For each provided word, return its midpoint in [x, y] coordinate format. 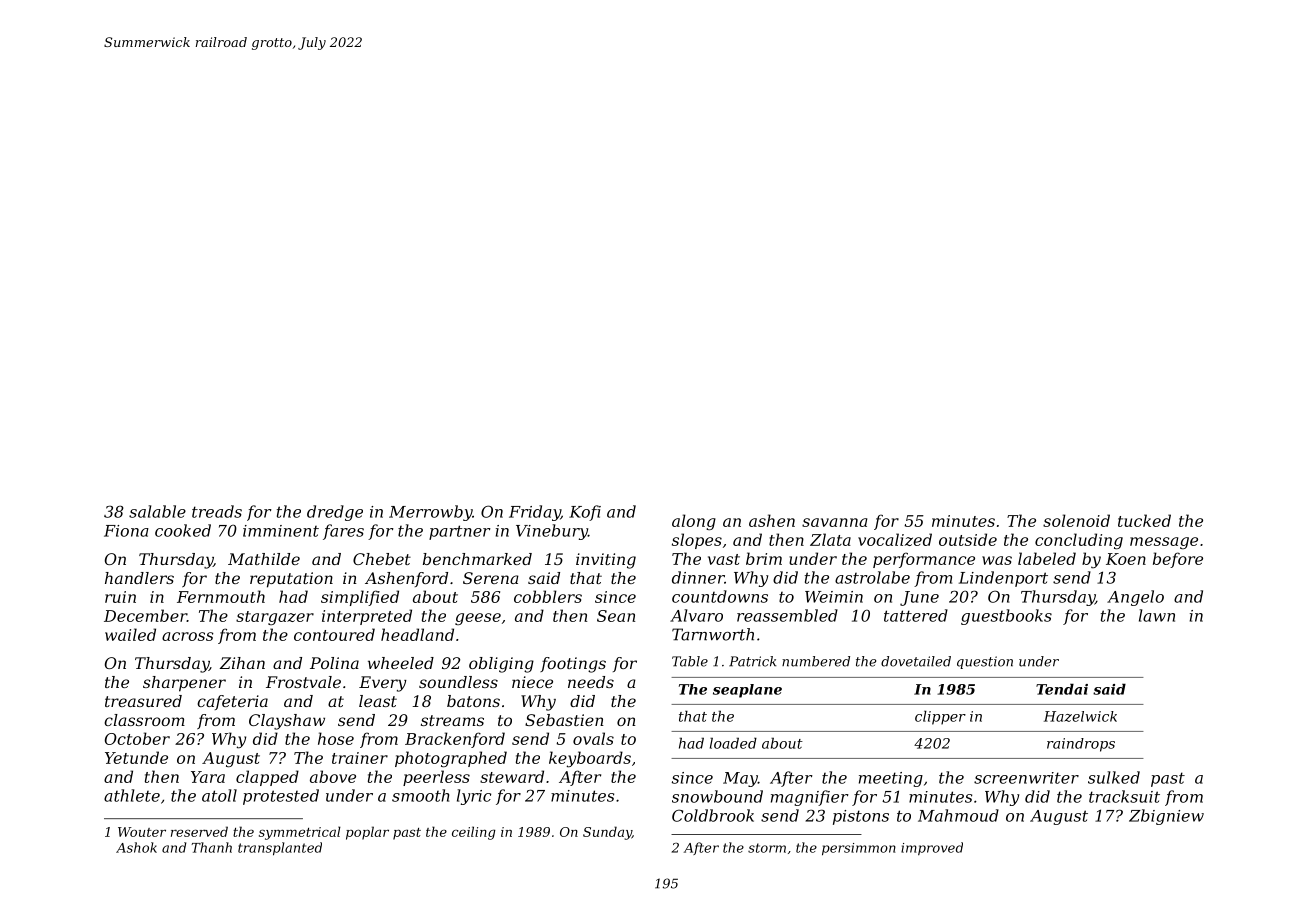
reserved [199, 831]
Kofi [585, 513]
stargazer [275, 618]
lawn [1157, 615]
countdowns [720, 596]
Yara [208, 777]
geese [478, 619]
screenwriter [1026, 778]
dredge [335, 513]
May [740, 779]
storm [767, 848]
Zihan [242, 663]
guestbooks [1006, 617]
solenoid [1076, 520]
